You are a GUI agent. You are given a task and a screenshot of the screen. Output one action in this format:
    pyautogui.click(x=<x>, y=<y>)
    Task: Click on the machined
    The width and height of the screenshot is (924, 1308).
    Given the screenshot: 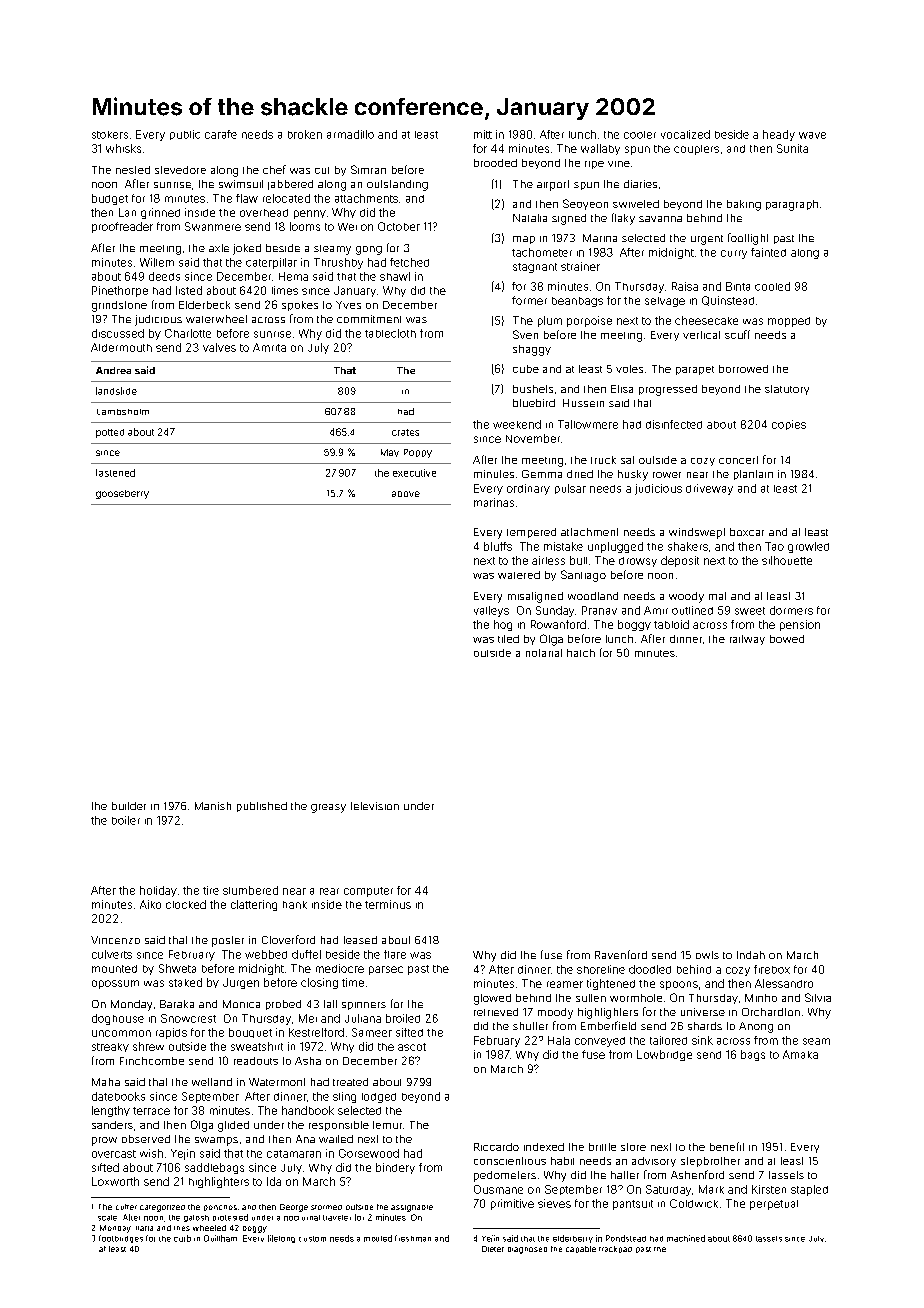 What is the action you would take?
    pyautogui.click(x=686, y=1238)
